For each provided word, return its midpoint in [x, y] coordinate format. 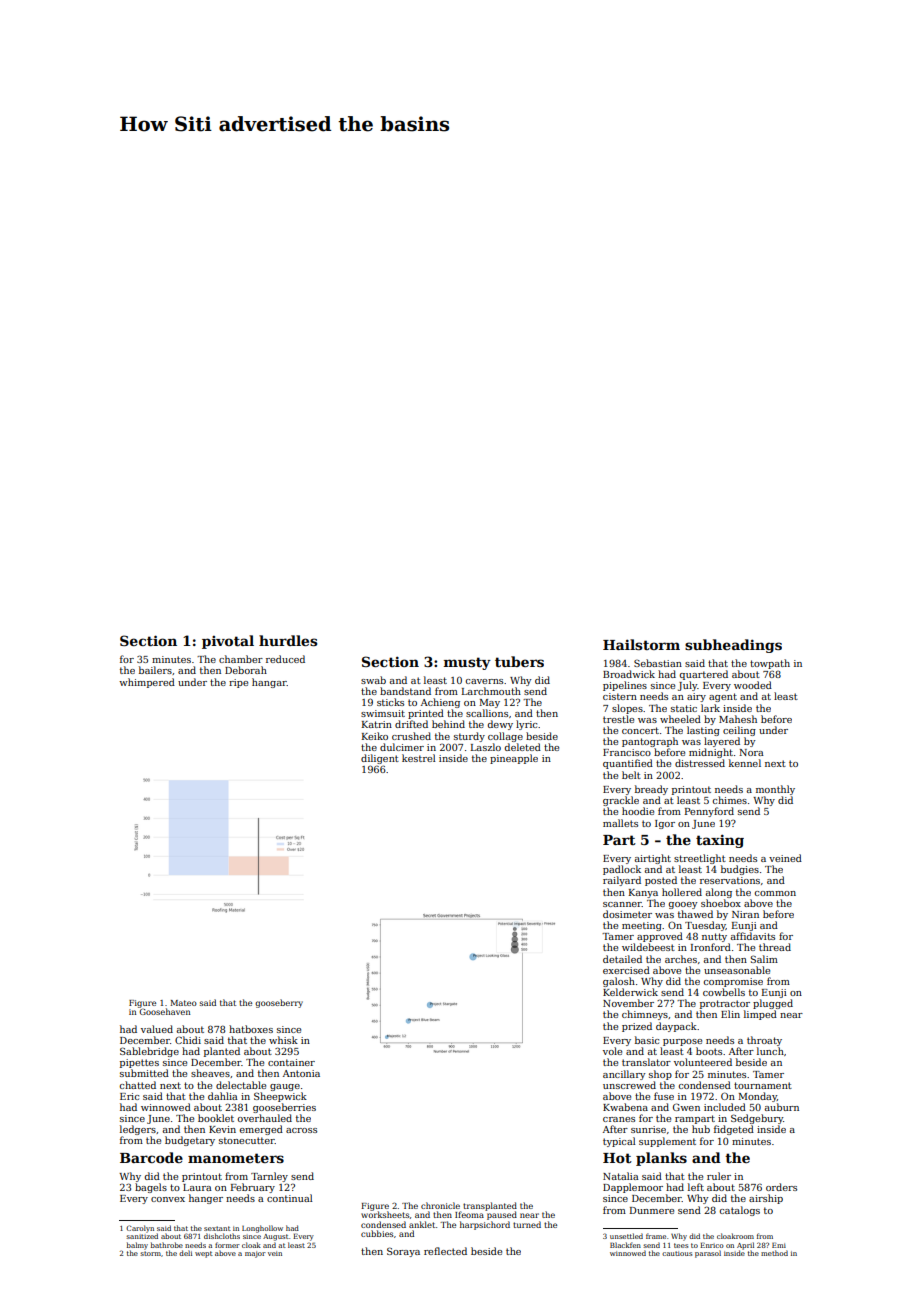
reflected [445, 1251]
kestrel [419, 758]
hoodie [638, 811]
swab [373, 680]
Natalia [621, 1176]
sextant [217, 1228]
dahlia [223, 1096]
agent [723, 697]
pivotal [228, 642]
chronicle [440, 1205]
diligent [380, 759]
